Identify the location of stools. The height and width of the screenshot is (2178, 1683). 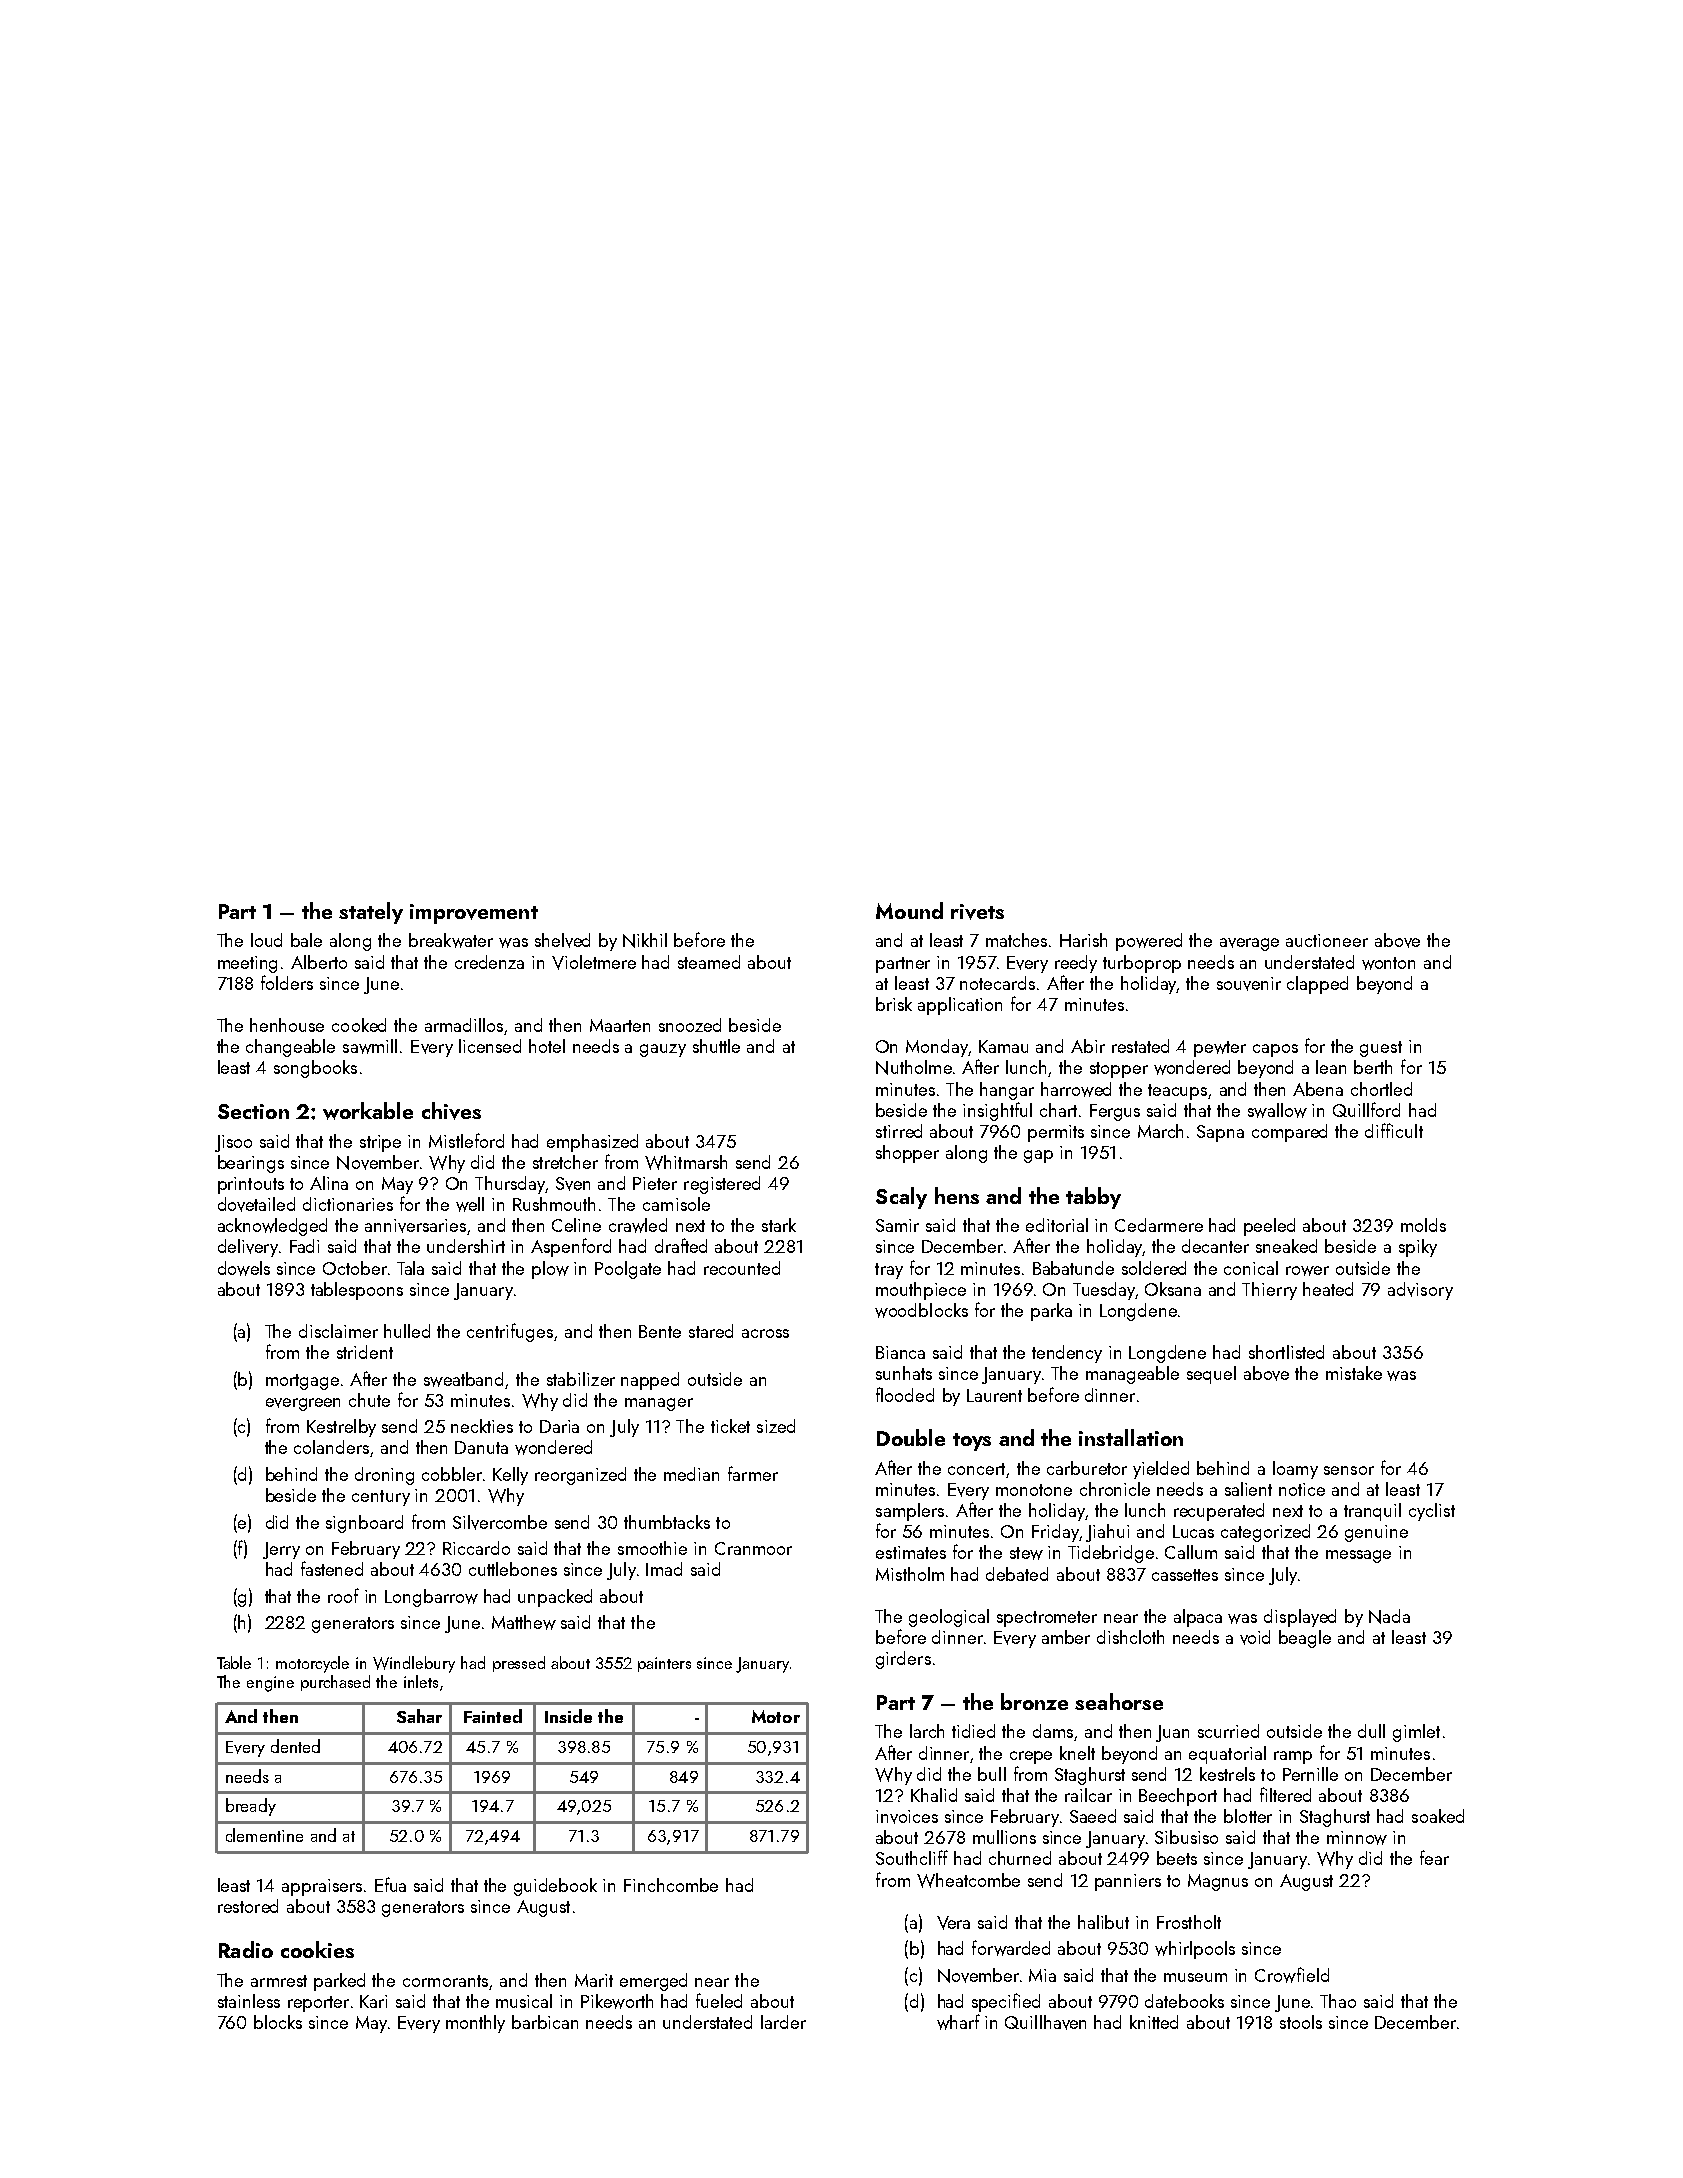
(1301, 2022).
